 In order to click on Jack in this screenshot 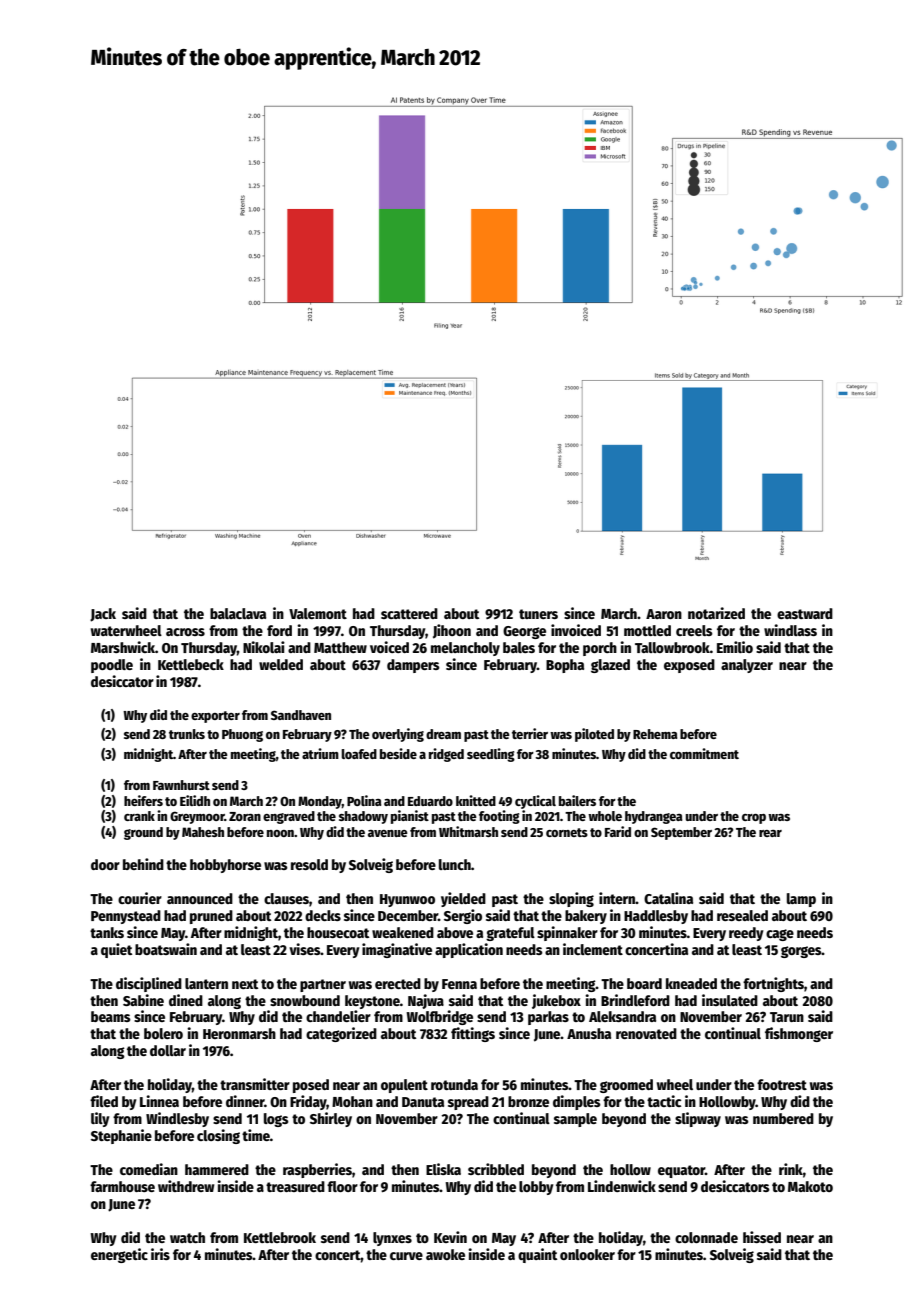, I will do `click(103, 615)`.
